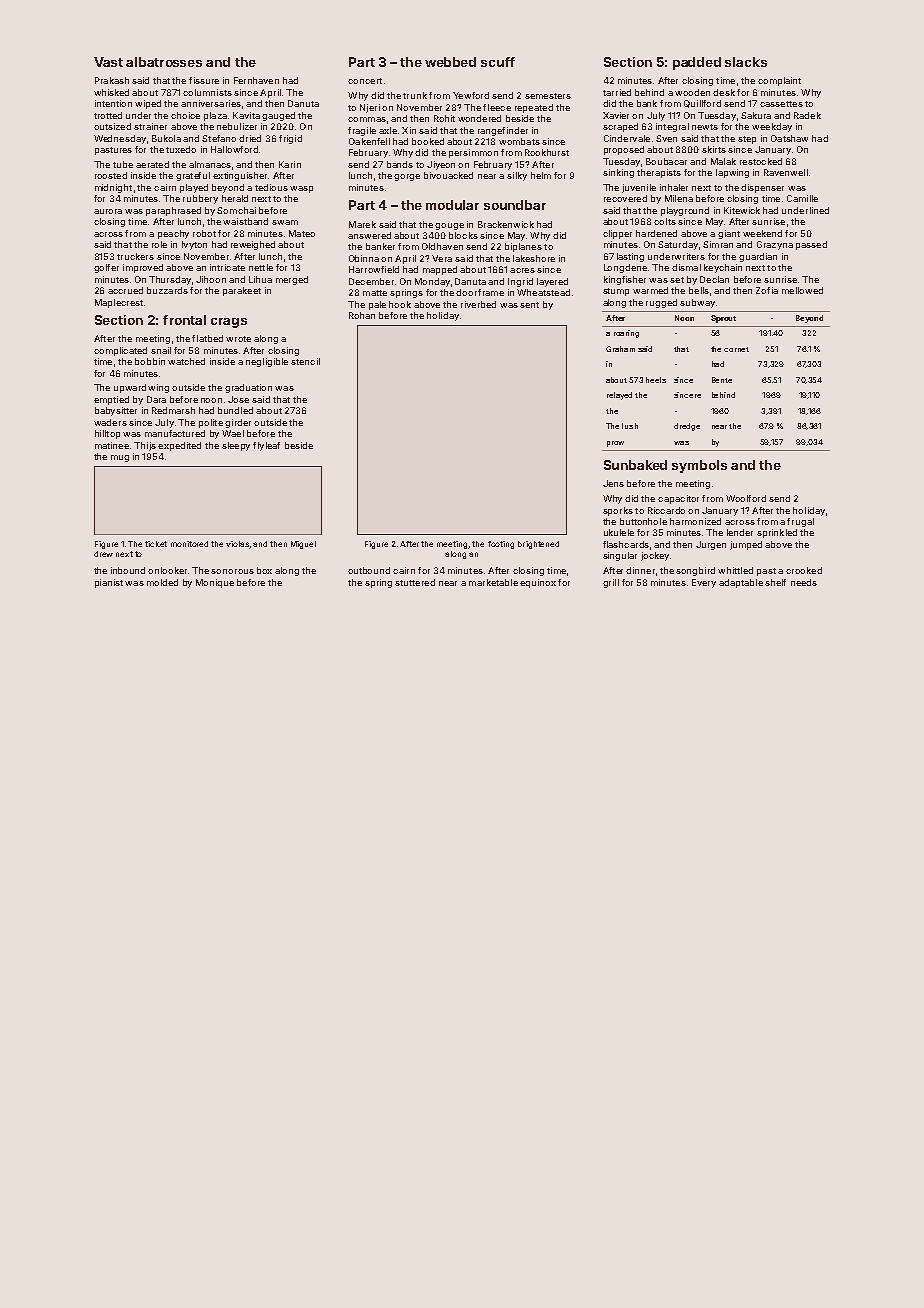 This page has width=924, height=1308. What do you see at coordinates (503, 131) in the page?
I see `rangefinder` at bounding box center [503, 131].
